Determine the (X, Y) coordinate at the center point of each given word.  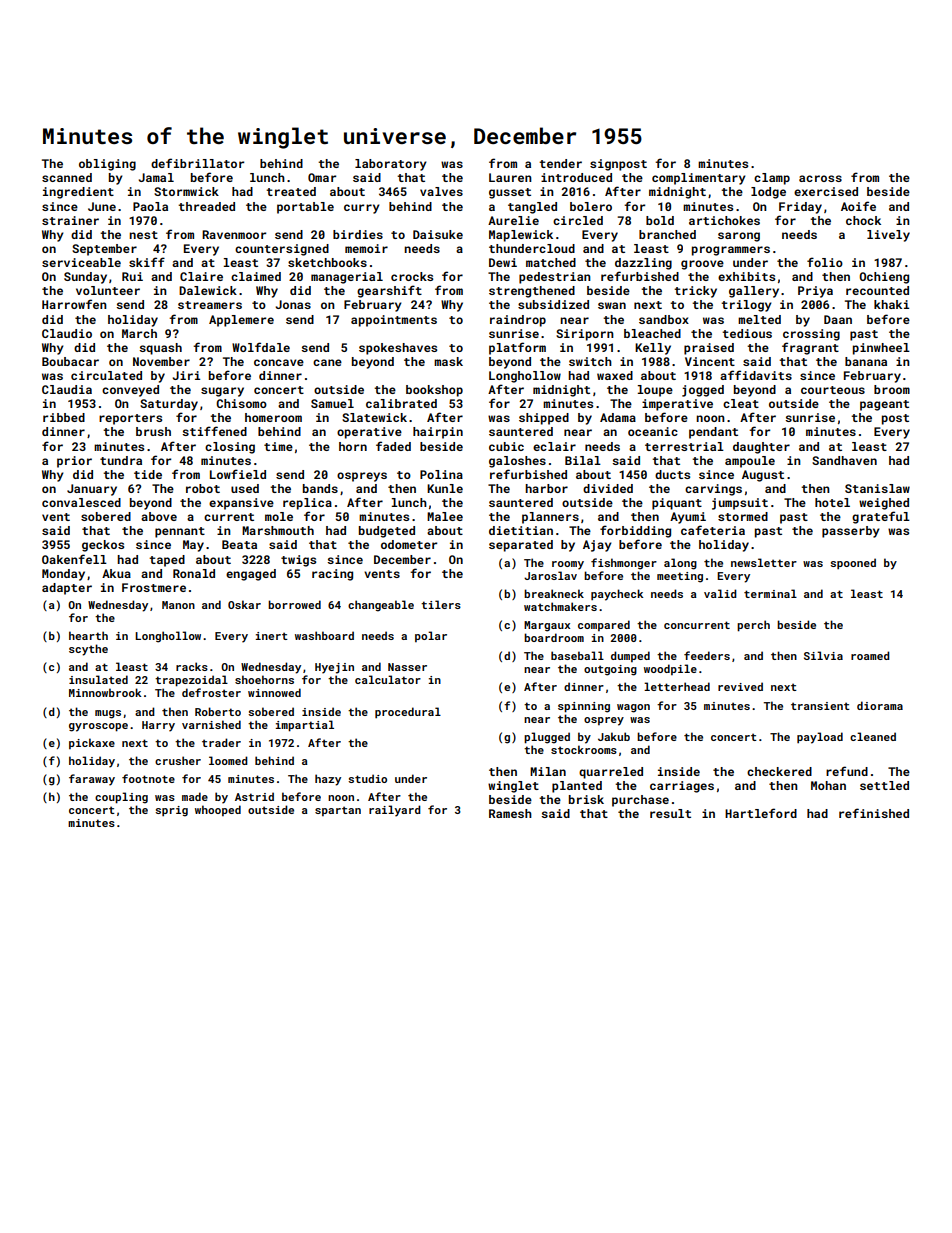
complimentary (699, 179)
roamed (870, 655)
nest (143, 235)
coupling (121, 798)
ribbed (64, 417)
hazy (328, 780)
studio (367, 778)
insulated (98, 679)
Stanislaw (877, 488)
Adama (618, 417)
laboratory (391, 165)
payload (820, 738)
